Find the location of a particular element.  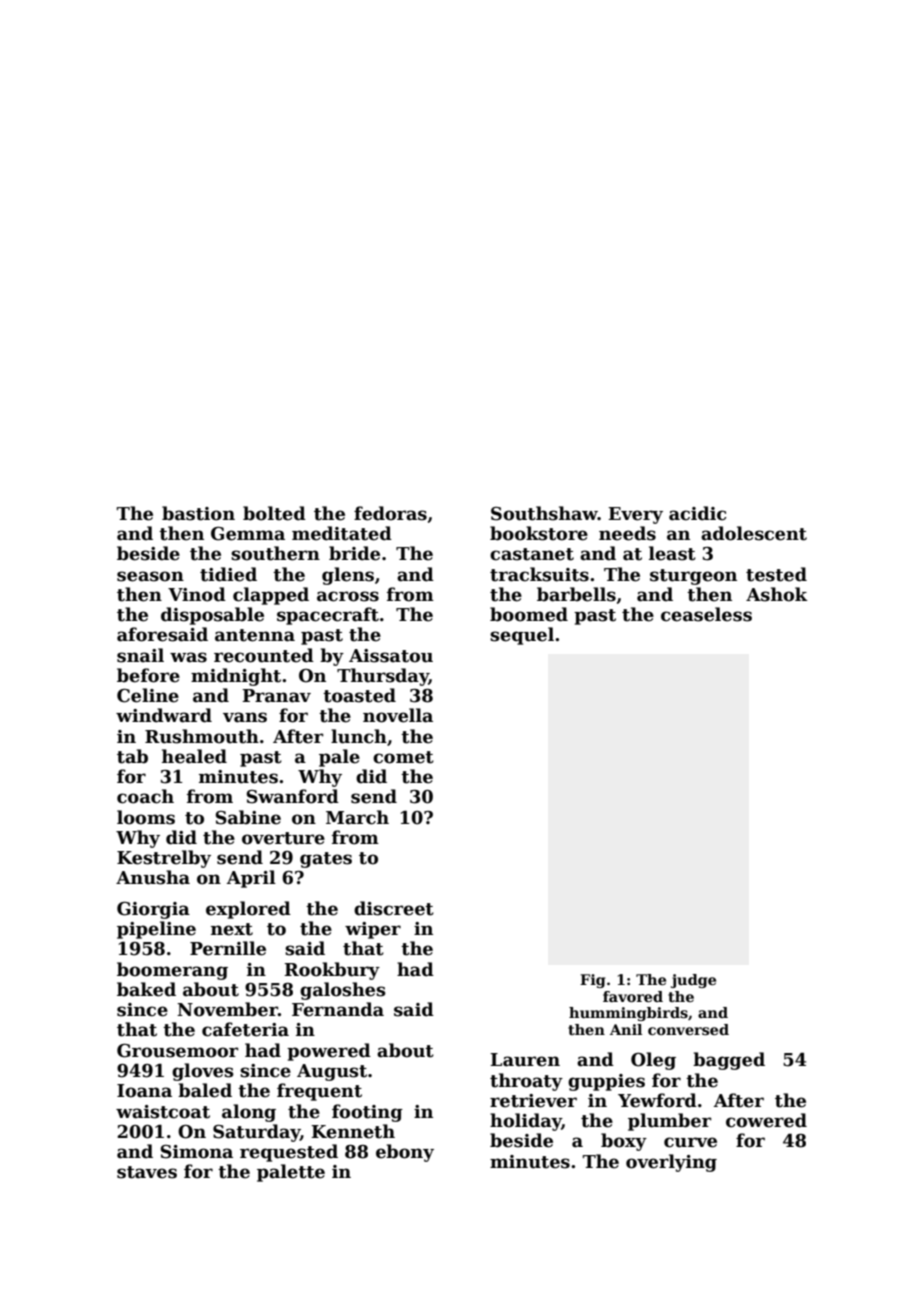

curve is located at coordinates (690, 1142).
